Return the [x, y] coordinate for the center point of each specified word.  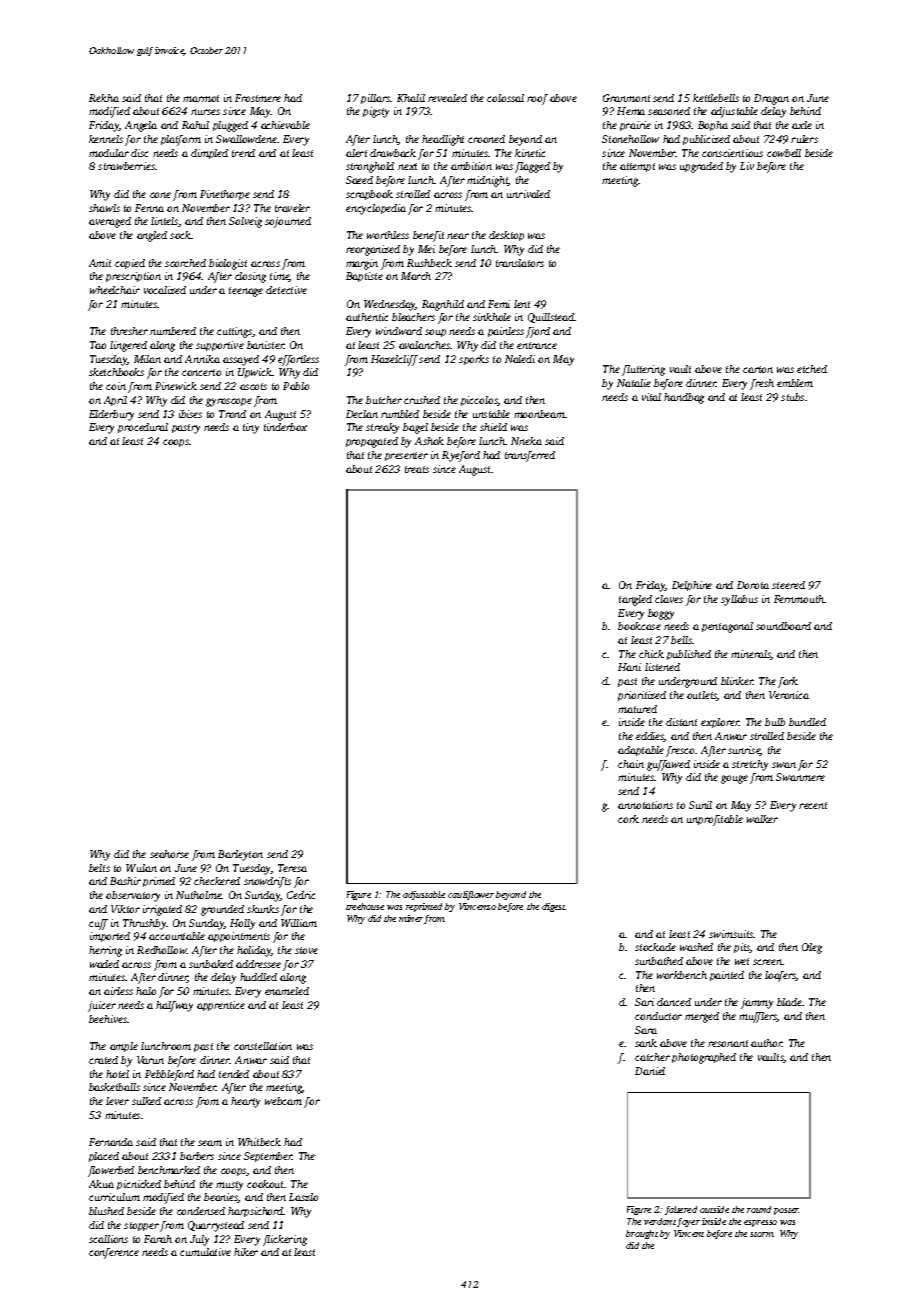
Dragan [771, 99]
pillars [376, 99]
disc [139, 153]
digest [554, 907]
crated [103, 1060]
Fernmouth [799, 599]
